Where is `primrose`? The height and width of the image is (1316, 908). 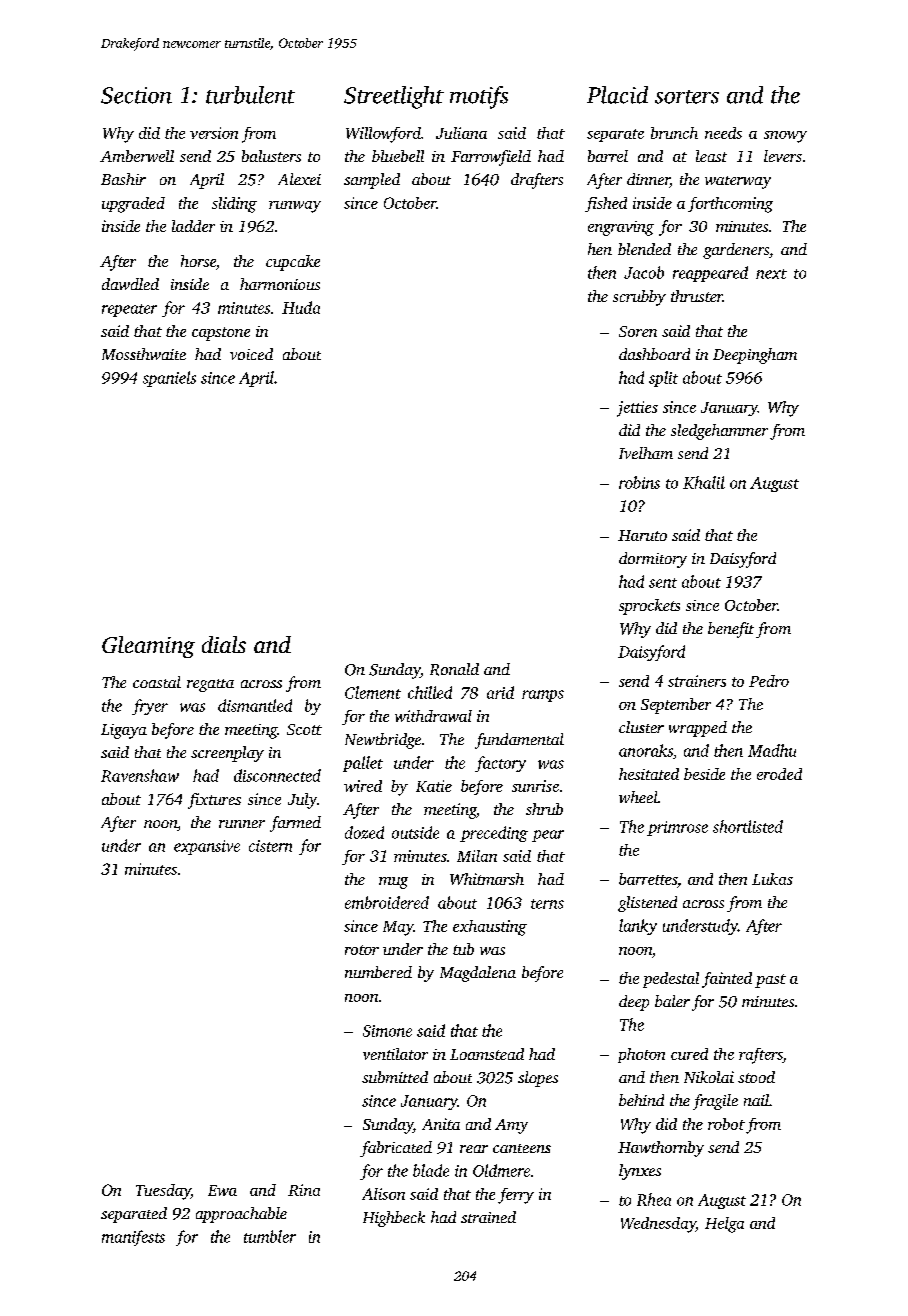
primrose is located at coordinates (677, 828).
